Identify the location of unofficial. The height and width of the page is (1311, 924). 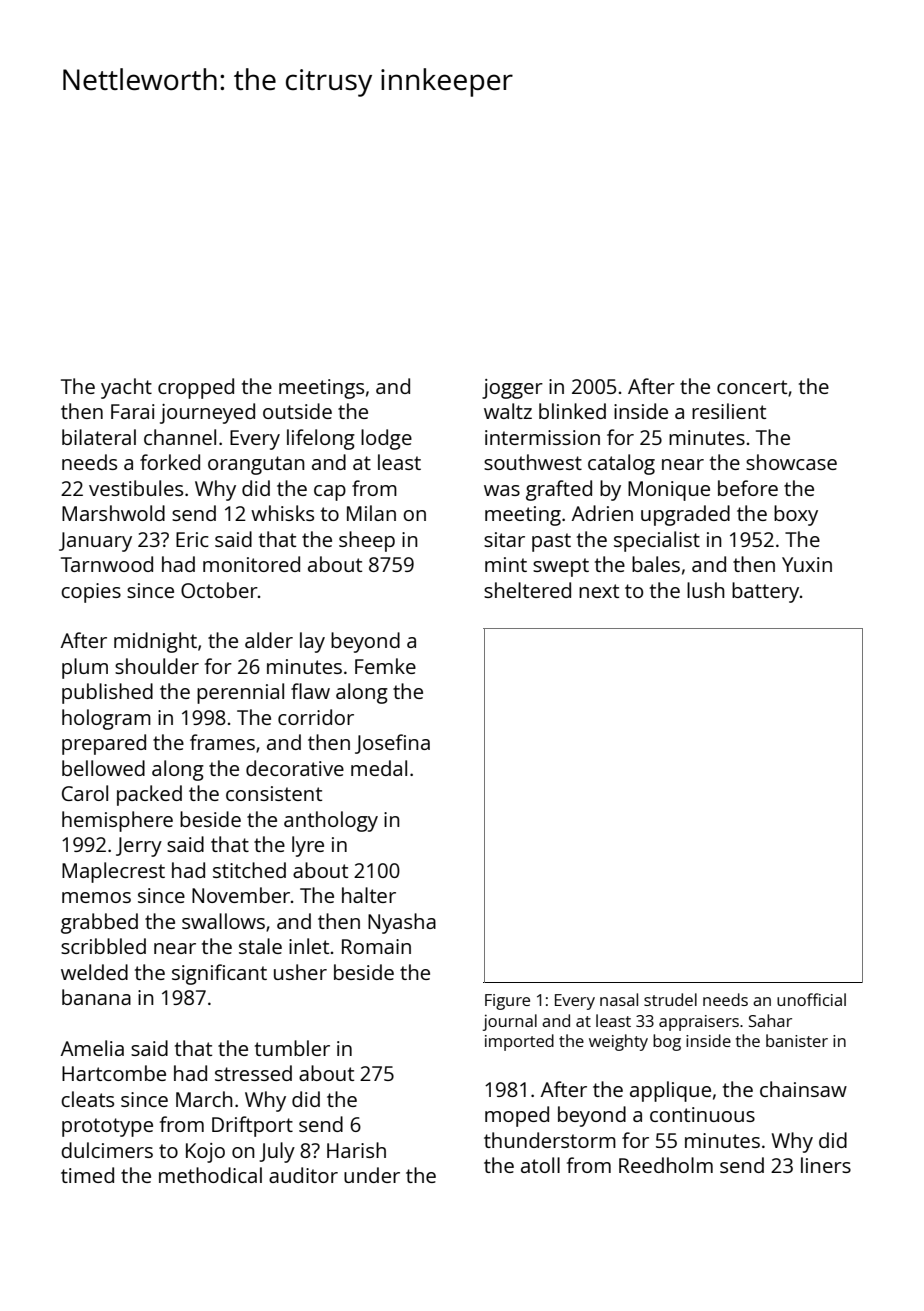
(811, 999).
